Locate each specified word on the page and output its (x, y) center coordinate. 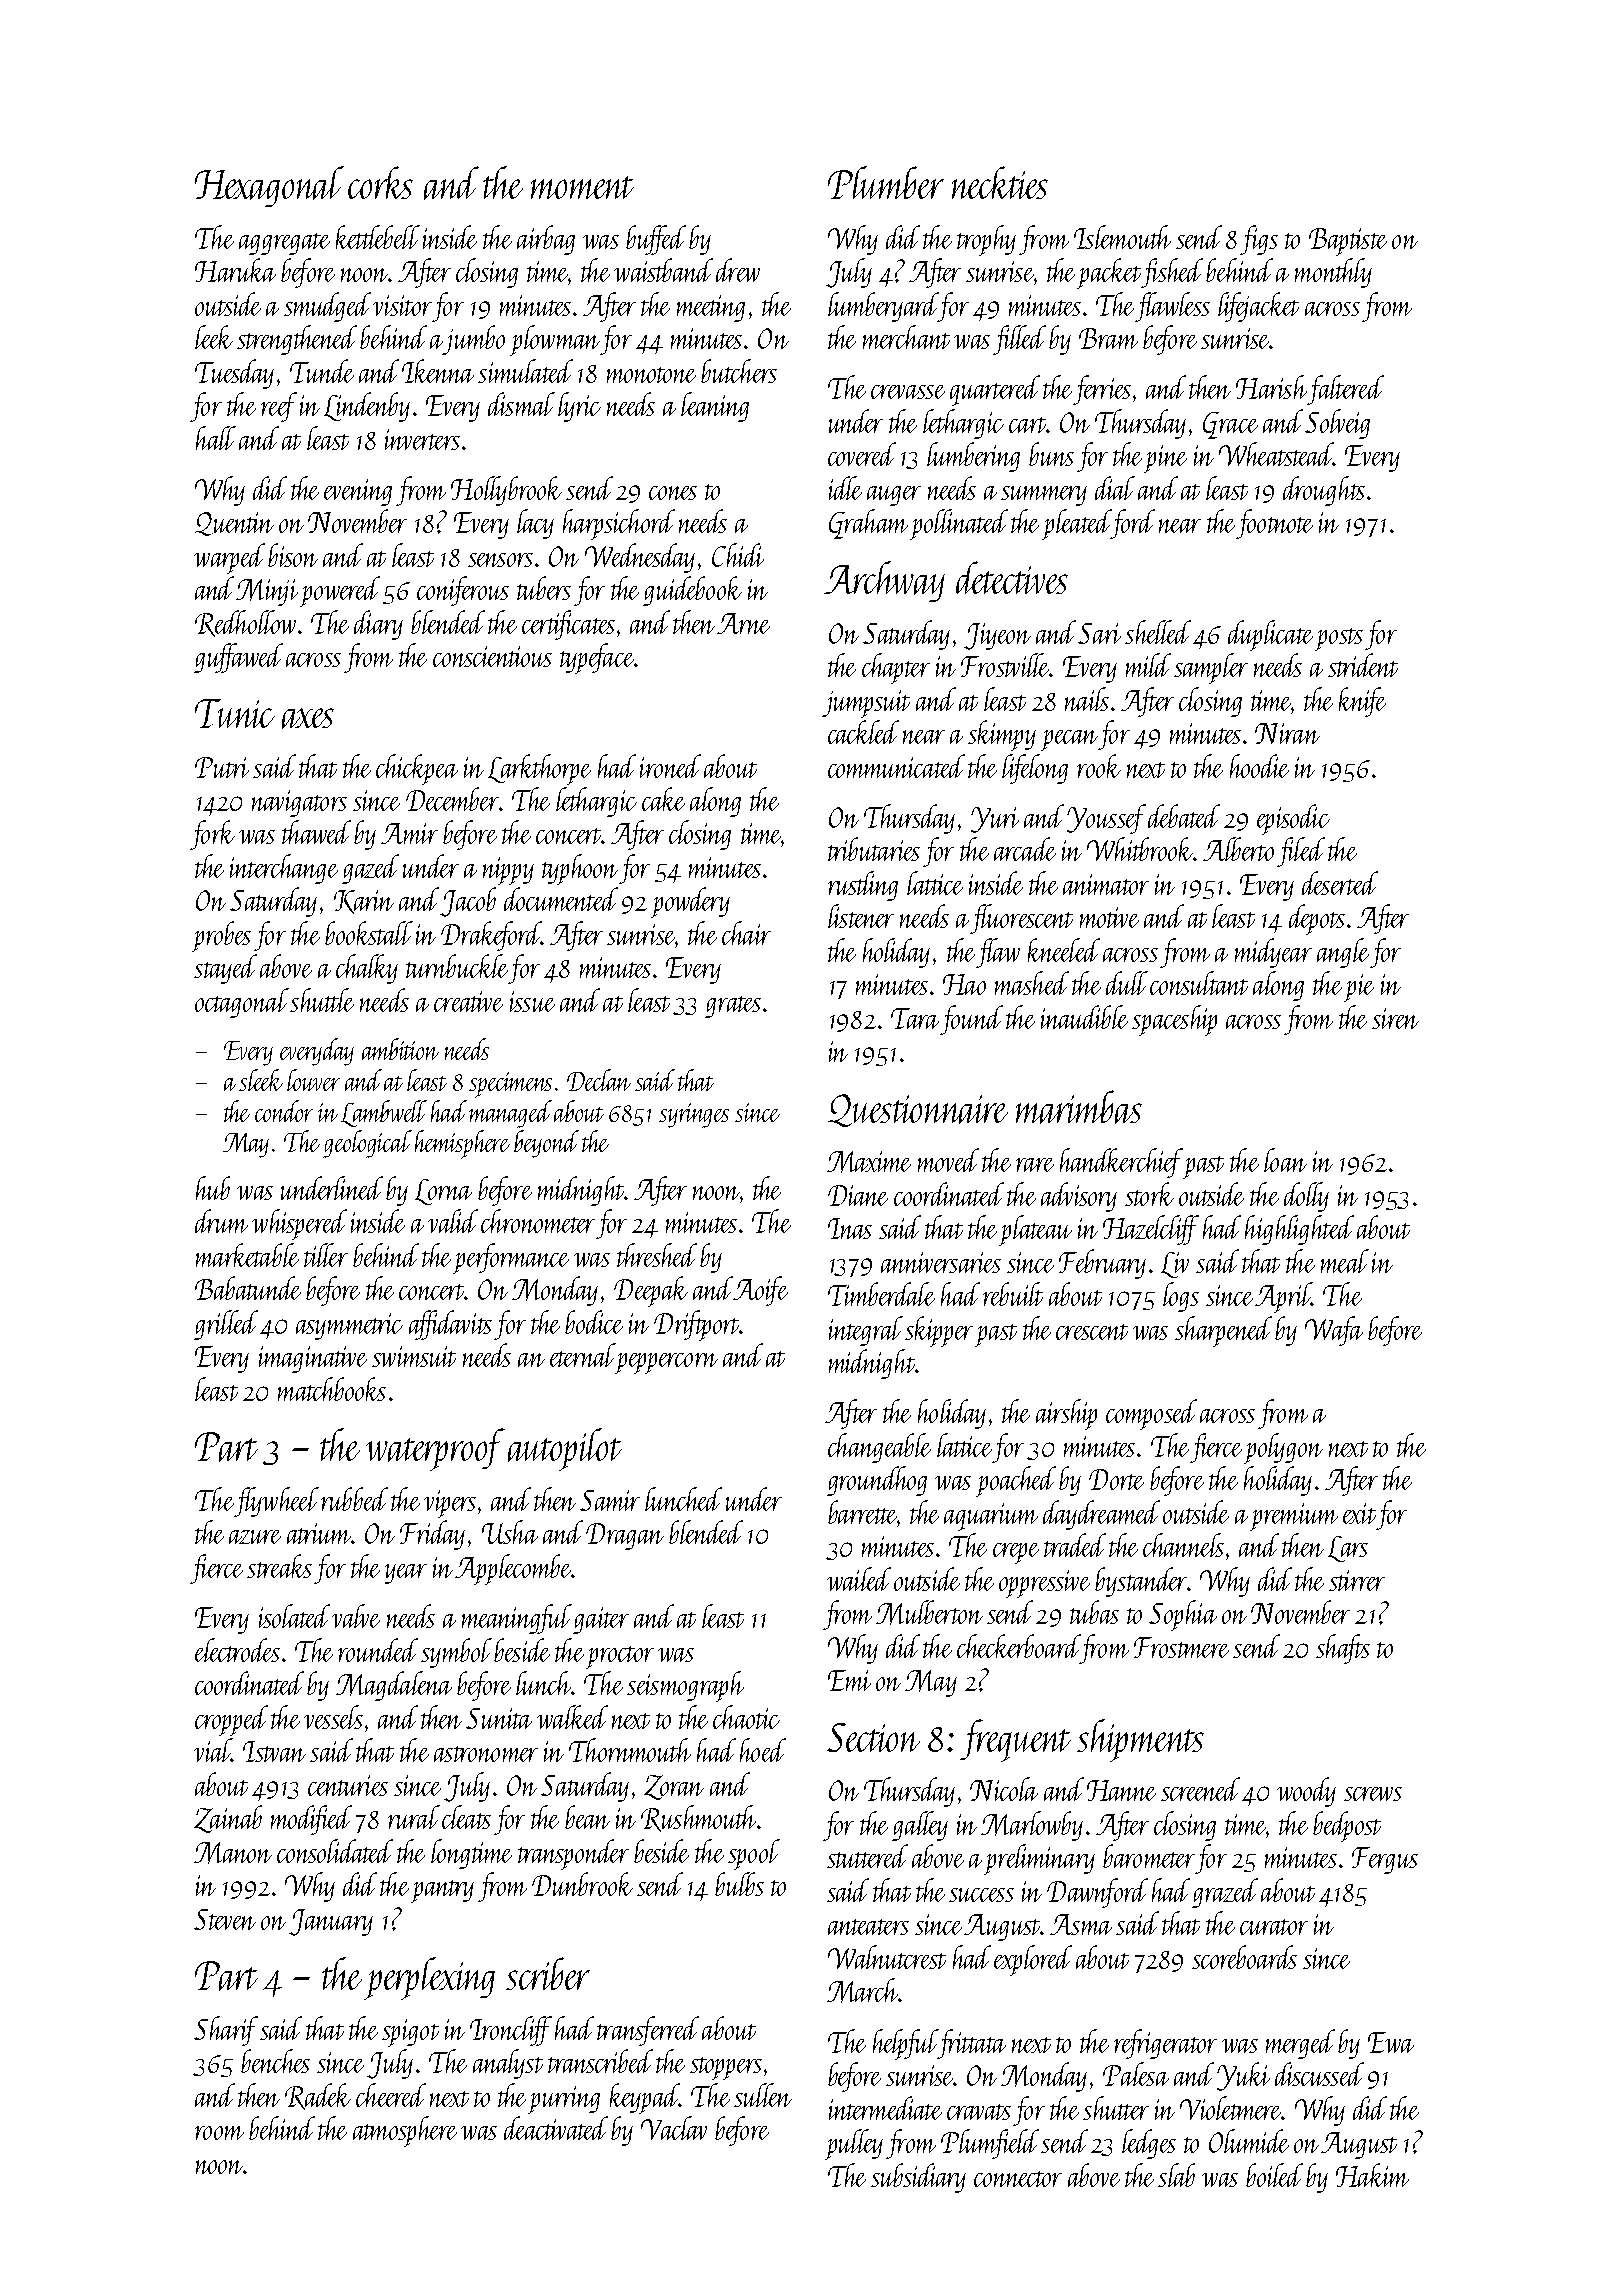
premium (1294, 1517)
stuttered (867, 1856)
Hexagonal (269, 186)
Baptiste (1348, 242)
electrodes (237, 1650)
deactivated (556, 2128)
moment (582, 187)
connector (1018, 2179)
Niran (1287, 733)
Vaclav (674, 2128)
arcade (1025, 849)
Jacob (468, 902)
